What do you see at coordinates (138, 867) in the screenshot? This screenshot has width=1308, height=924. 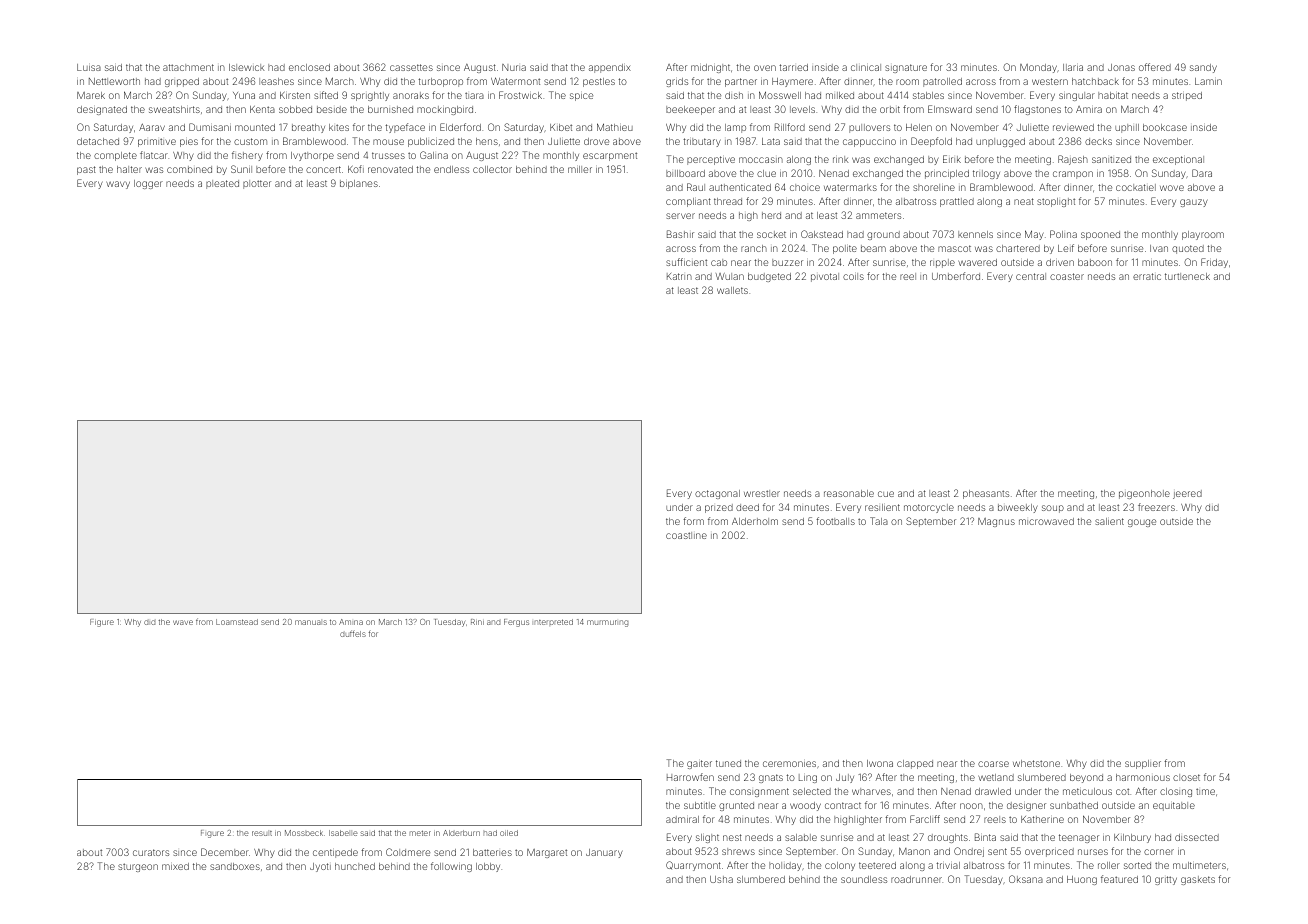 I see `sturgeon` at bounding box center [138, 867].
